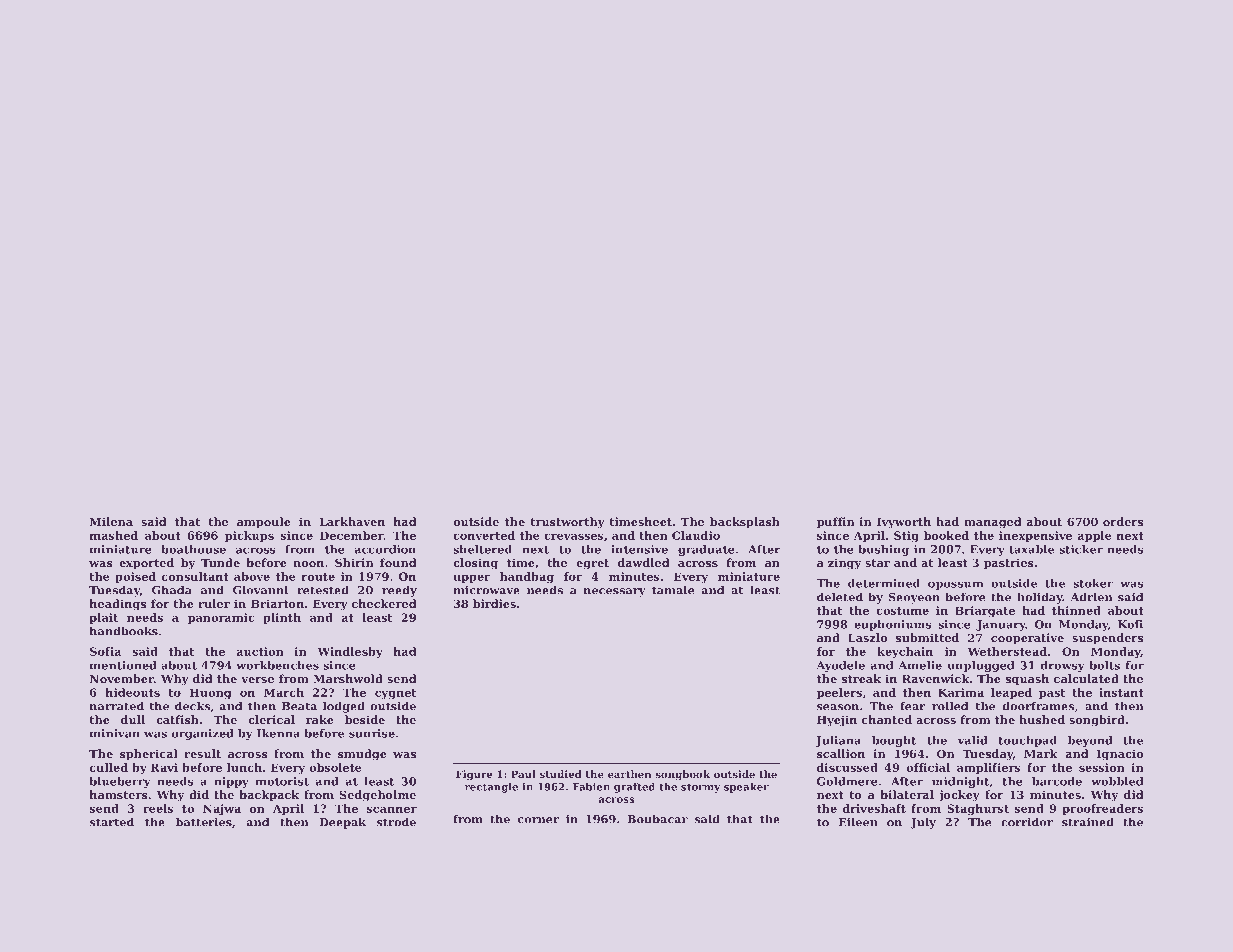  I want to click on Marshwold, so click(348, 678).
